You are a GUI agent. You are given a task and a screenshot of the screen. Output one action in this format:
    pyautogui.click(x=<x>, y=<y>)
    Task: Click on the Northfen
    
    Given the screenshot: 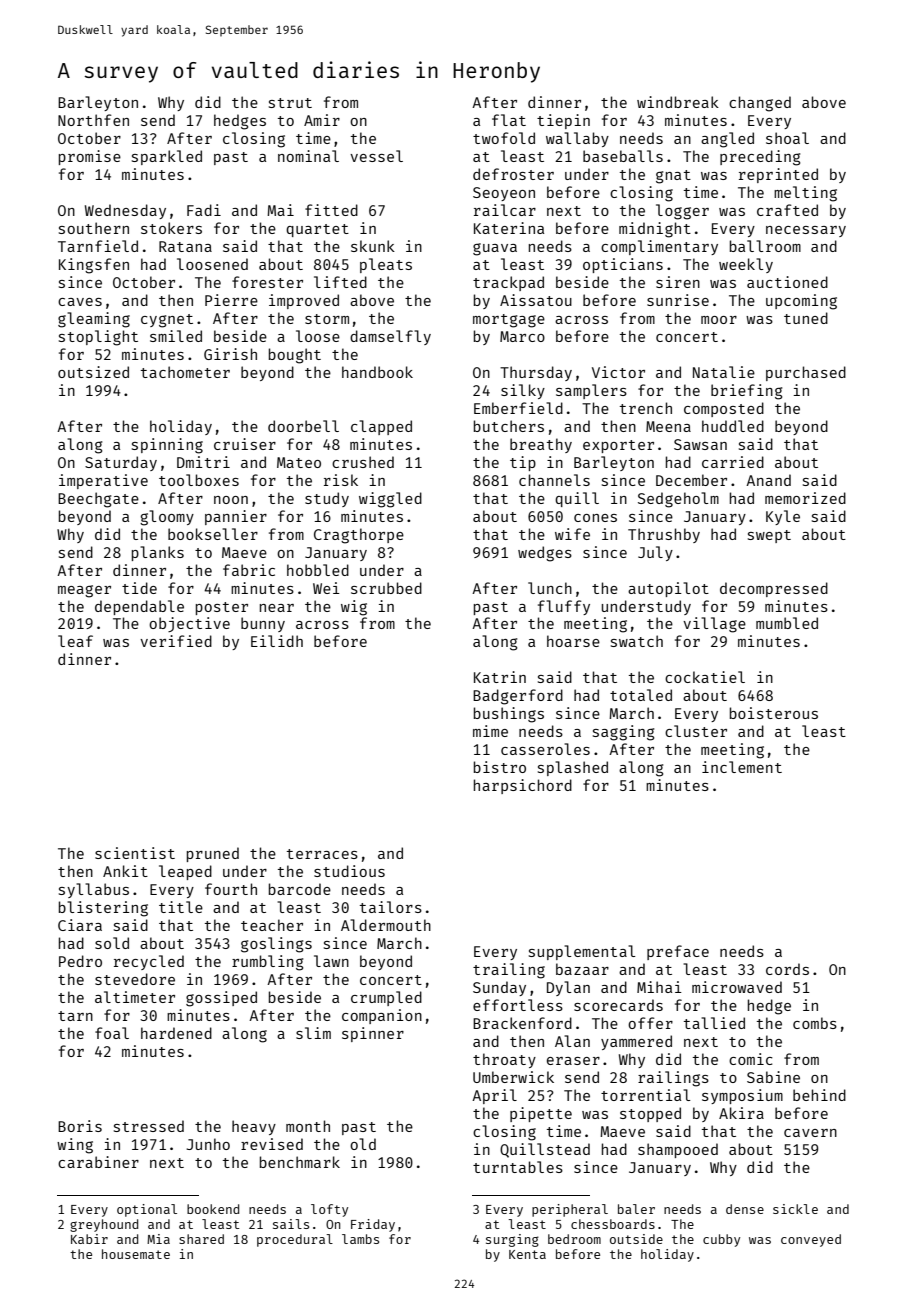 What is the action you would take?
    pyautogui.click(x=93, y=120)
